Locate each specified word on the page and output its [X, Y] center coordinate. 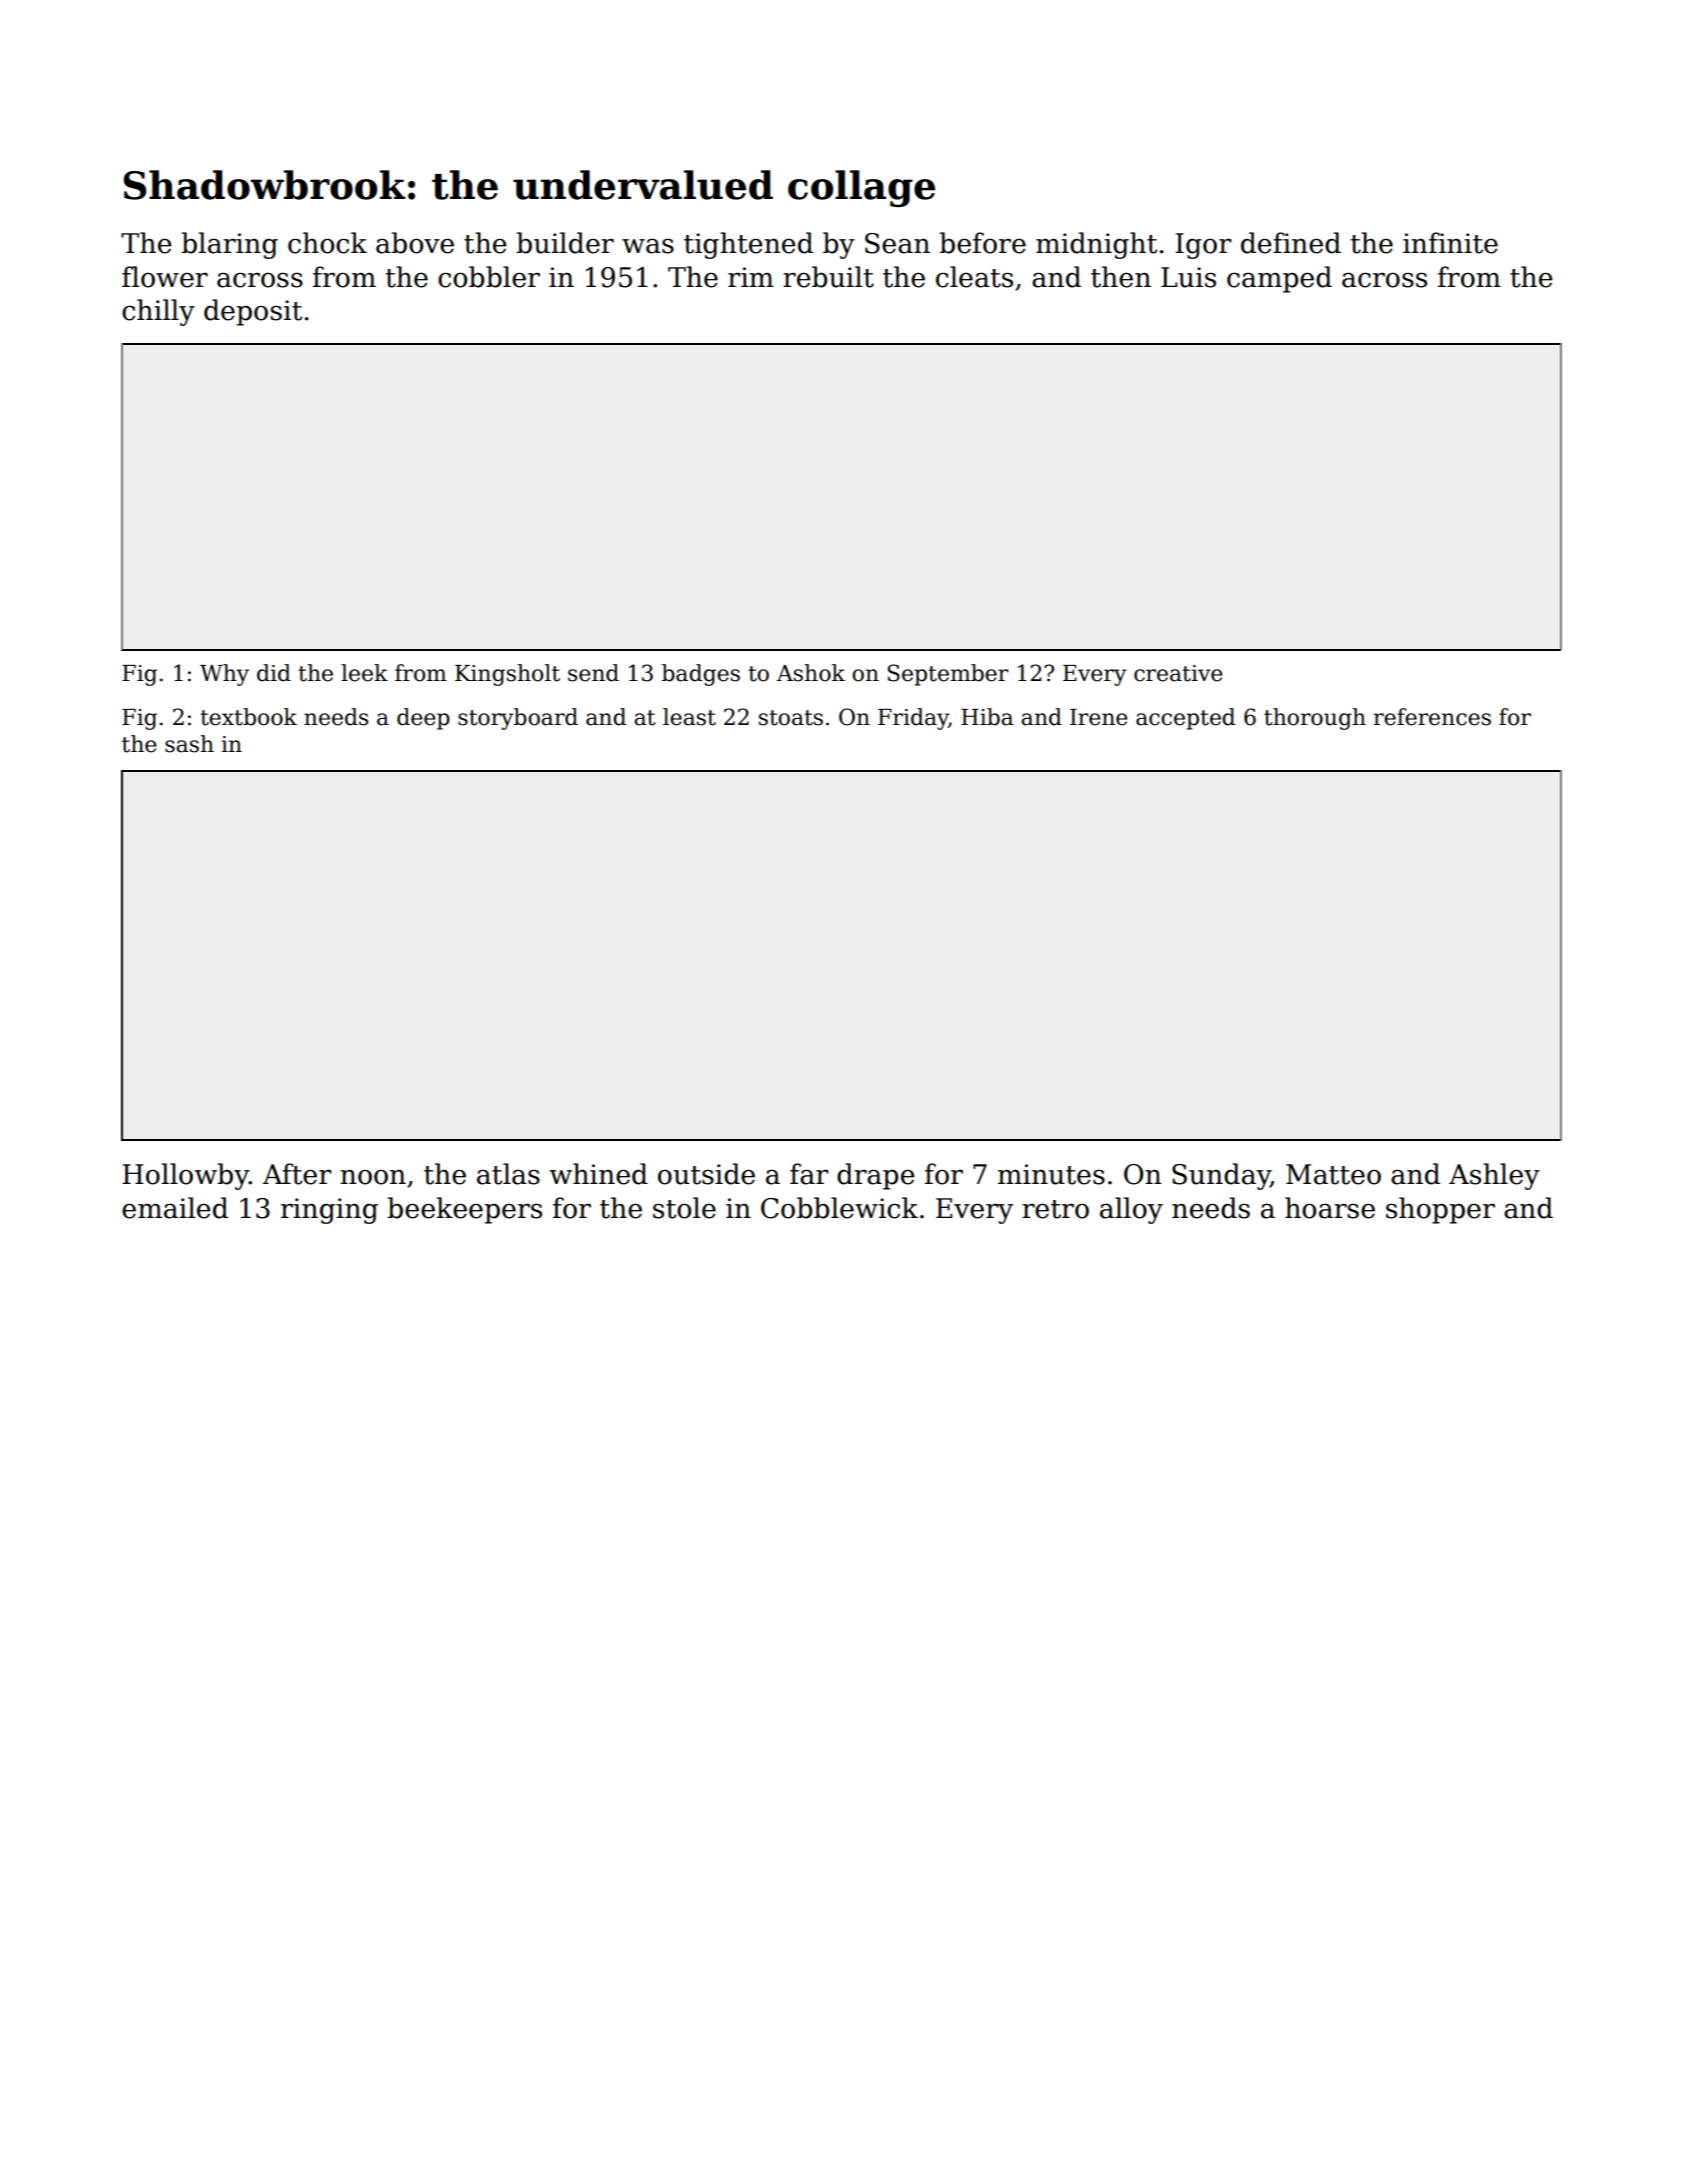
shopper [1440, 1210]
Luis [1188, 277]
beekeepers [464, 1210]
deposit [253, 312]
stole [684, 1208]
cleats [974, 277]
